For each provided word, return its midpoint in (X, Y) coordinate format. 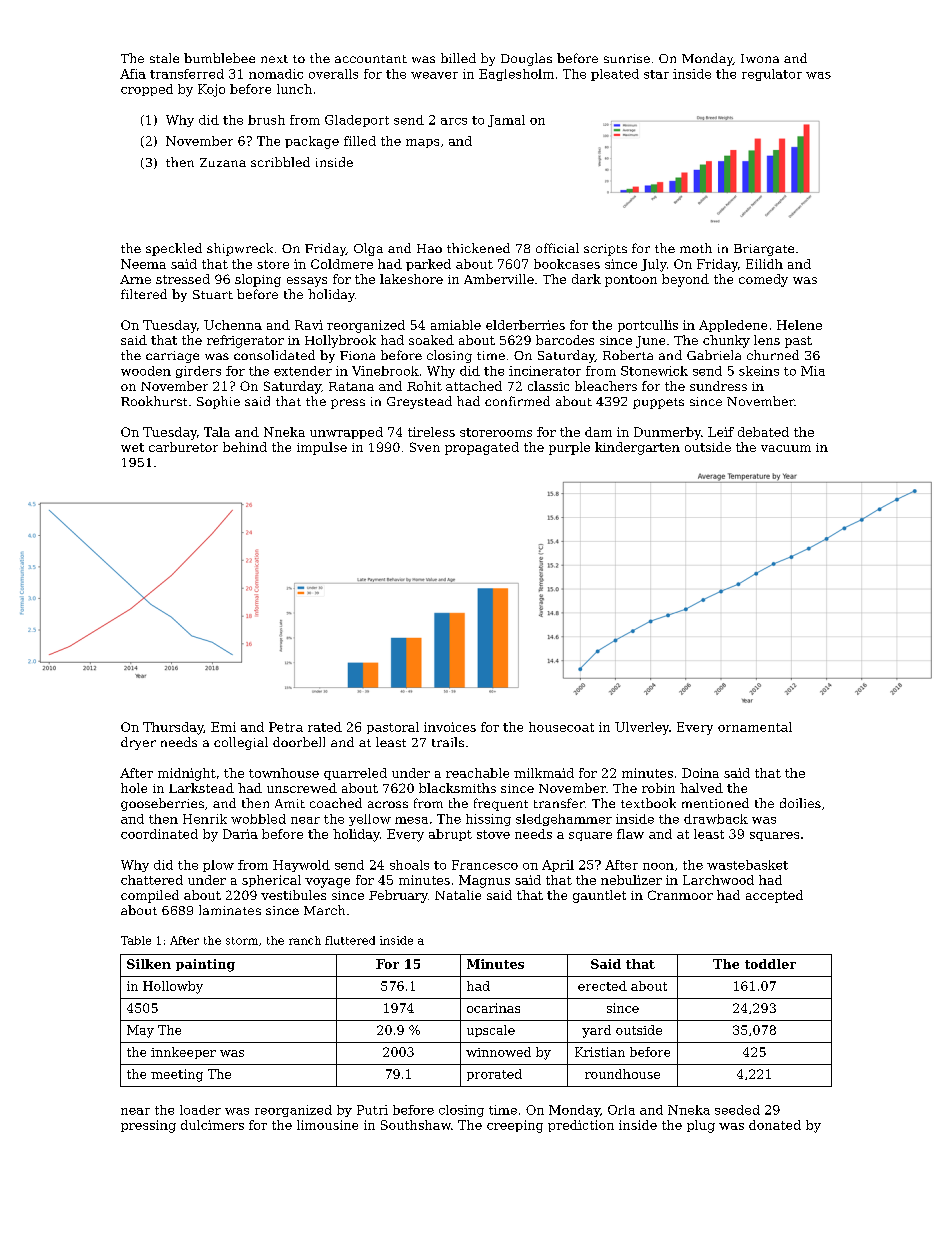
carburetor (183, 447)
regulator (772, 75)
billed (458, 58)
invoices (450, 727)
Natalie (458, 895)
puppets (658, 403)
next (274, 59)
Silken (149, 964)
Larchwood (718, 880)
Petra (286, 727)
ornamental (755, 727)
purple (569, 448)
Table (136, 940)
